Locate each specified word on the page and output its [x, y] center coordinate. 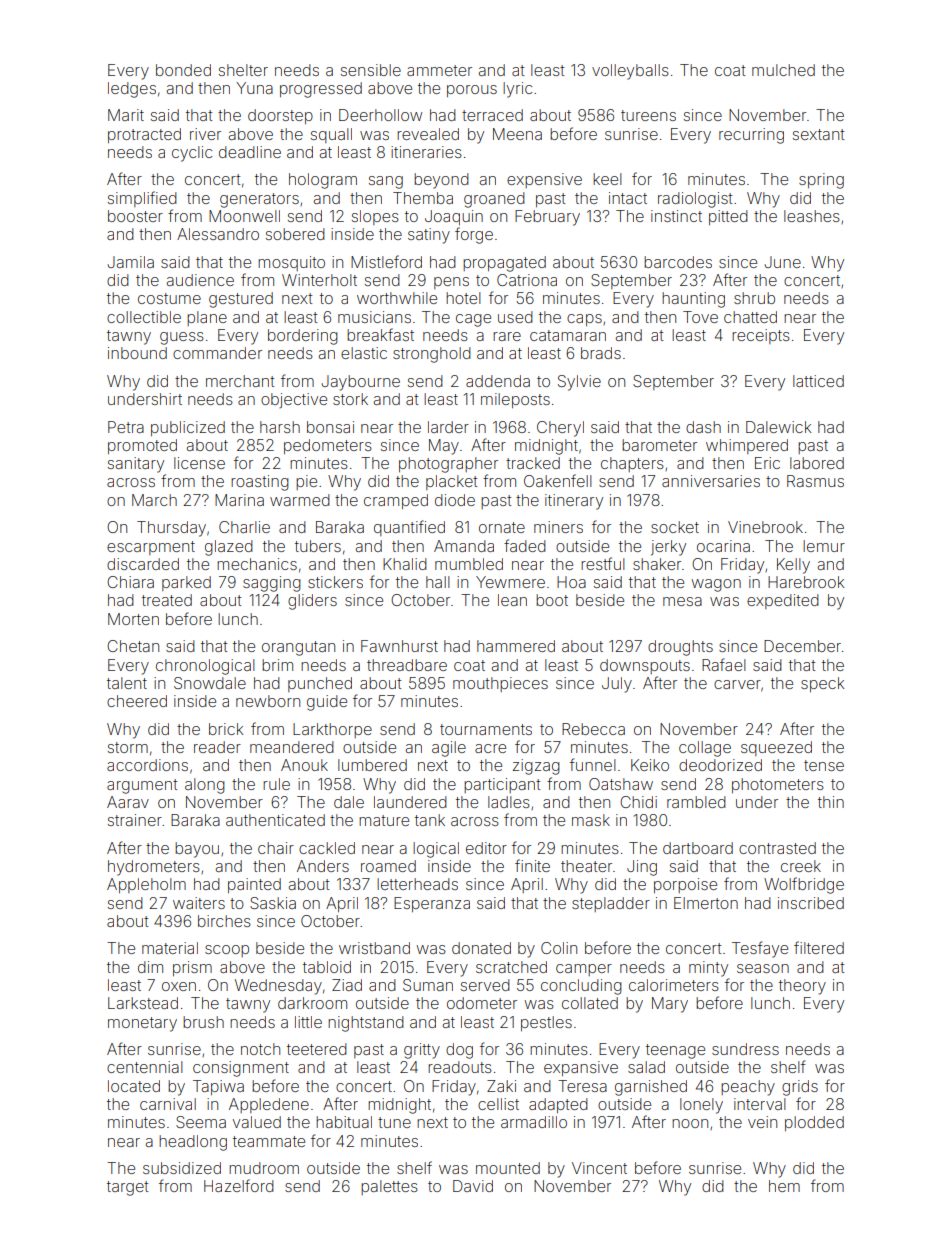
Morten [133, 619]
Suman [428, 985]
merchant [240, 381]
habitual [344, 1122]
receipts [761, 336]
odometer [482, 1003]
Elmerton [706, 903]
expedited [783, 601]
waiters [199, 903]
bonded [183, 70]
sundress [745, 1049]
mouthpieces [500, 684]
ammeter [439, 70]
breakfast [380, 334]
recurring [751, 136]
